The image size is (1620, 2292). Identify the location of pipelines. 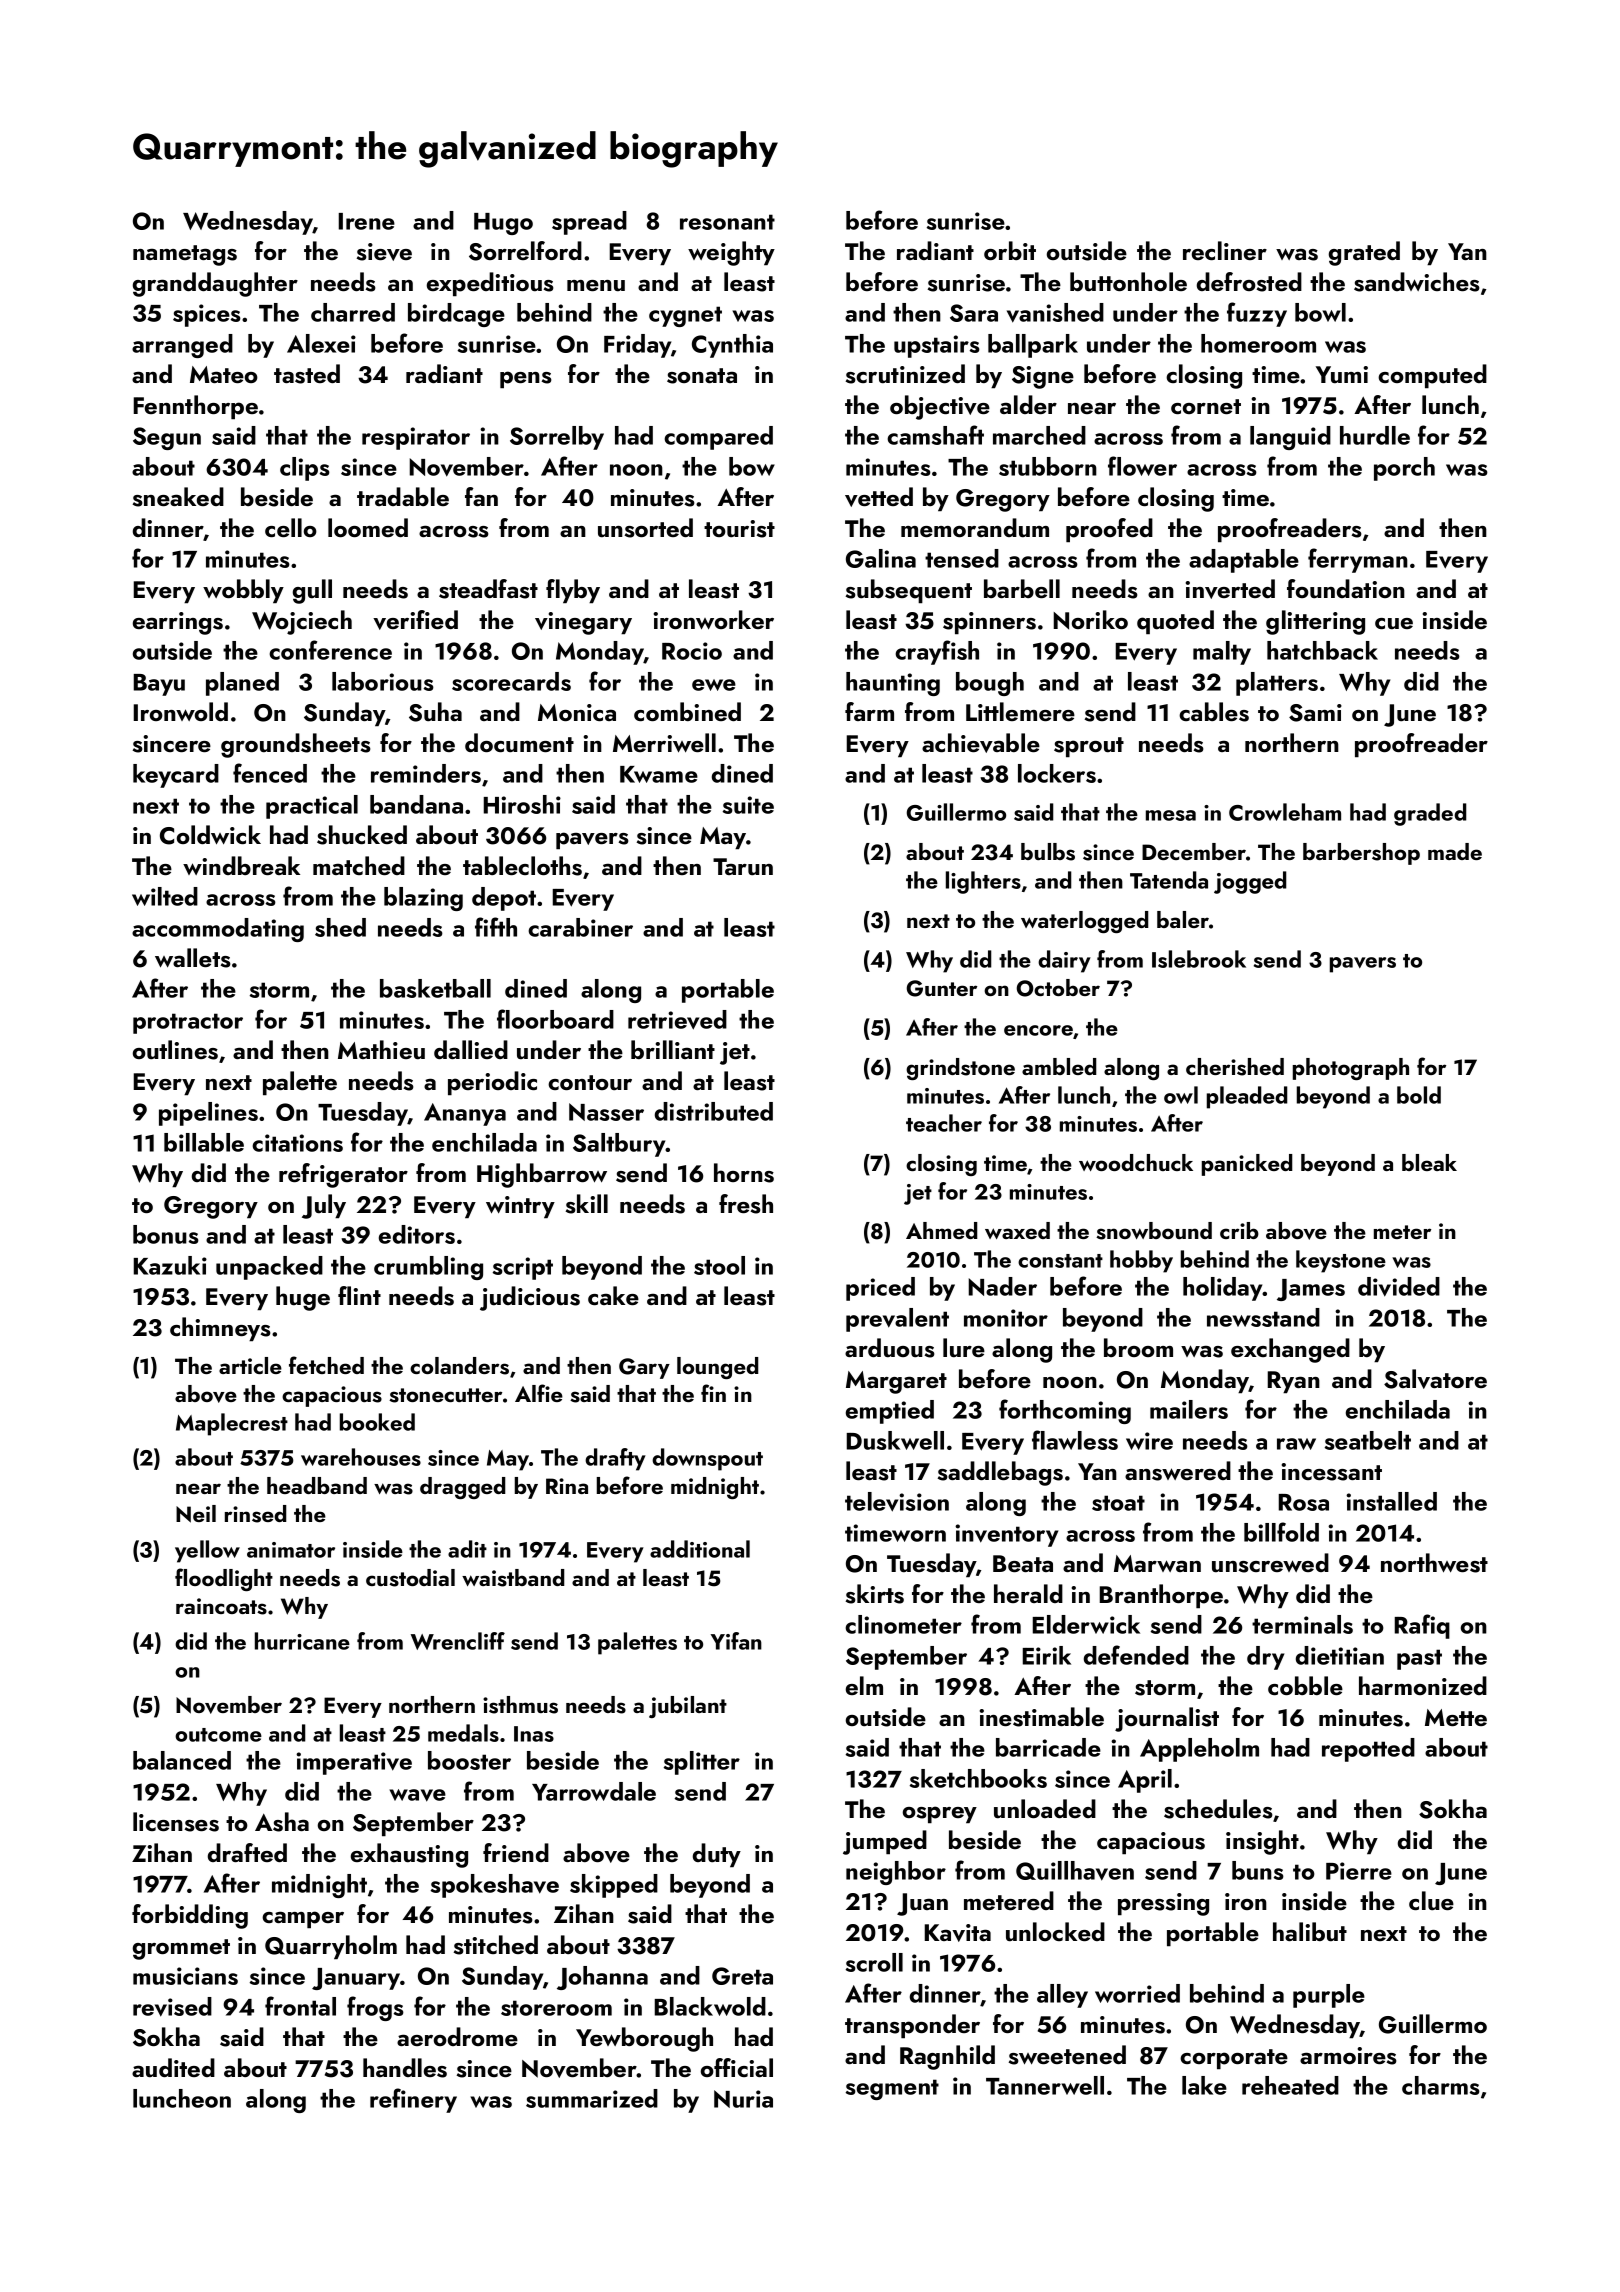
(208, 1114).
